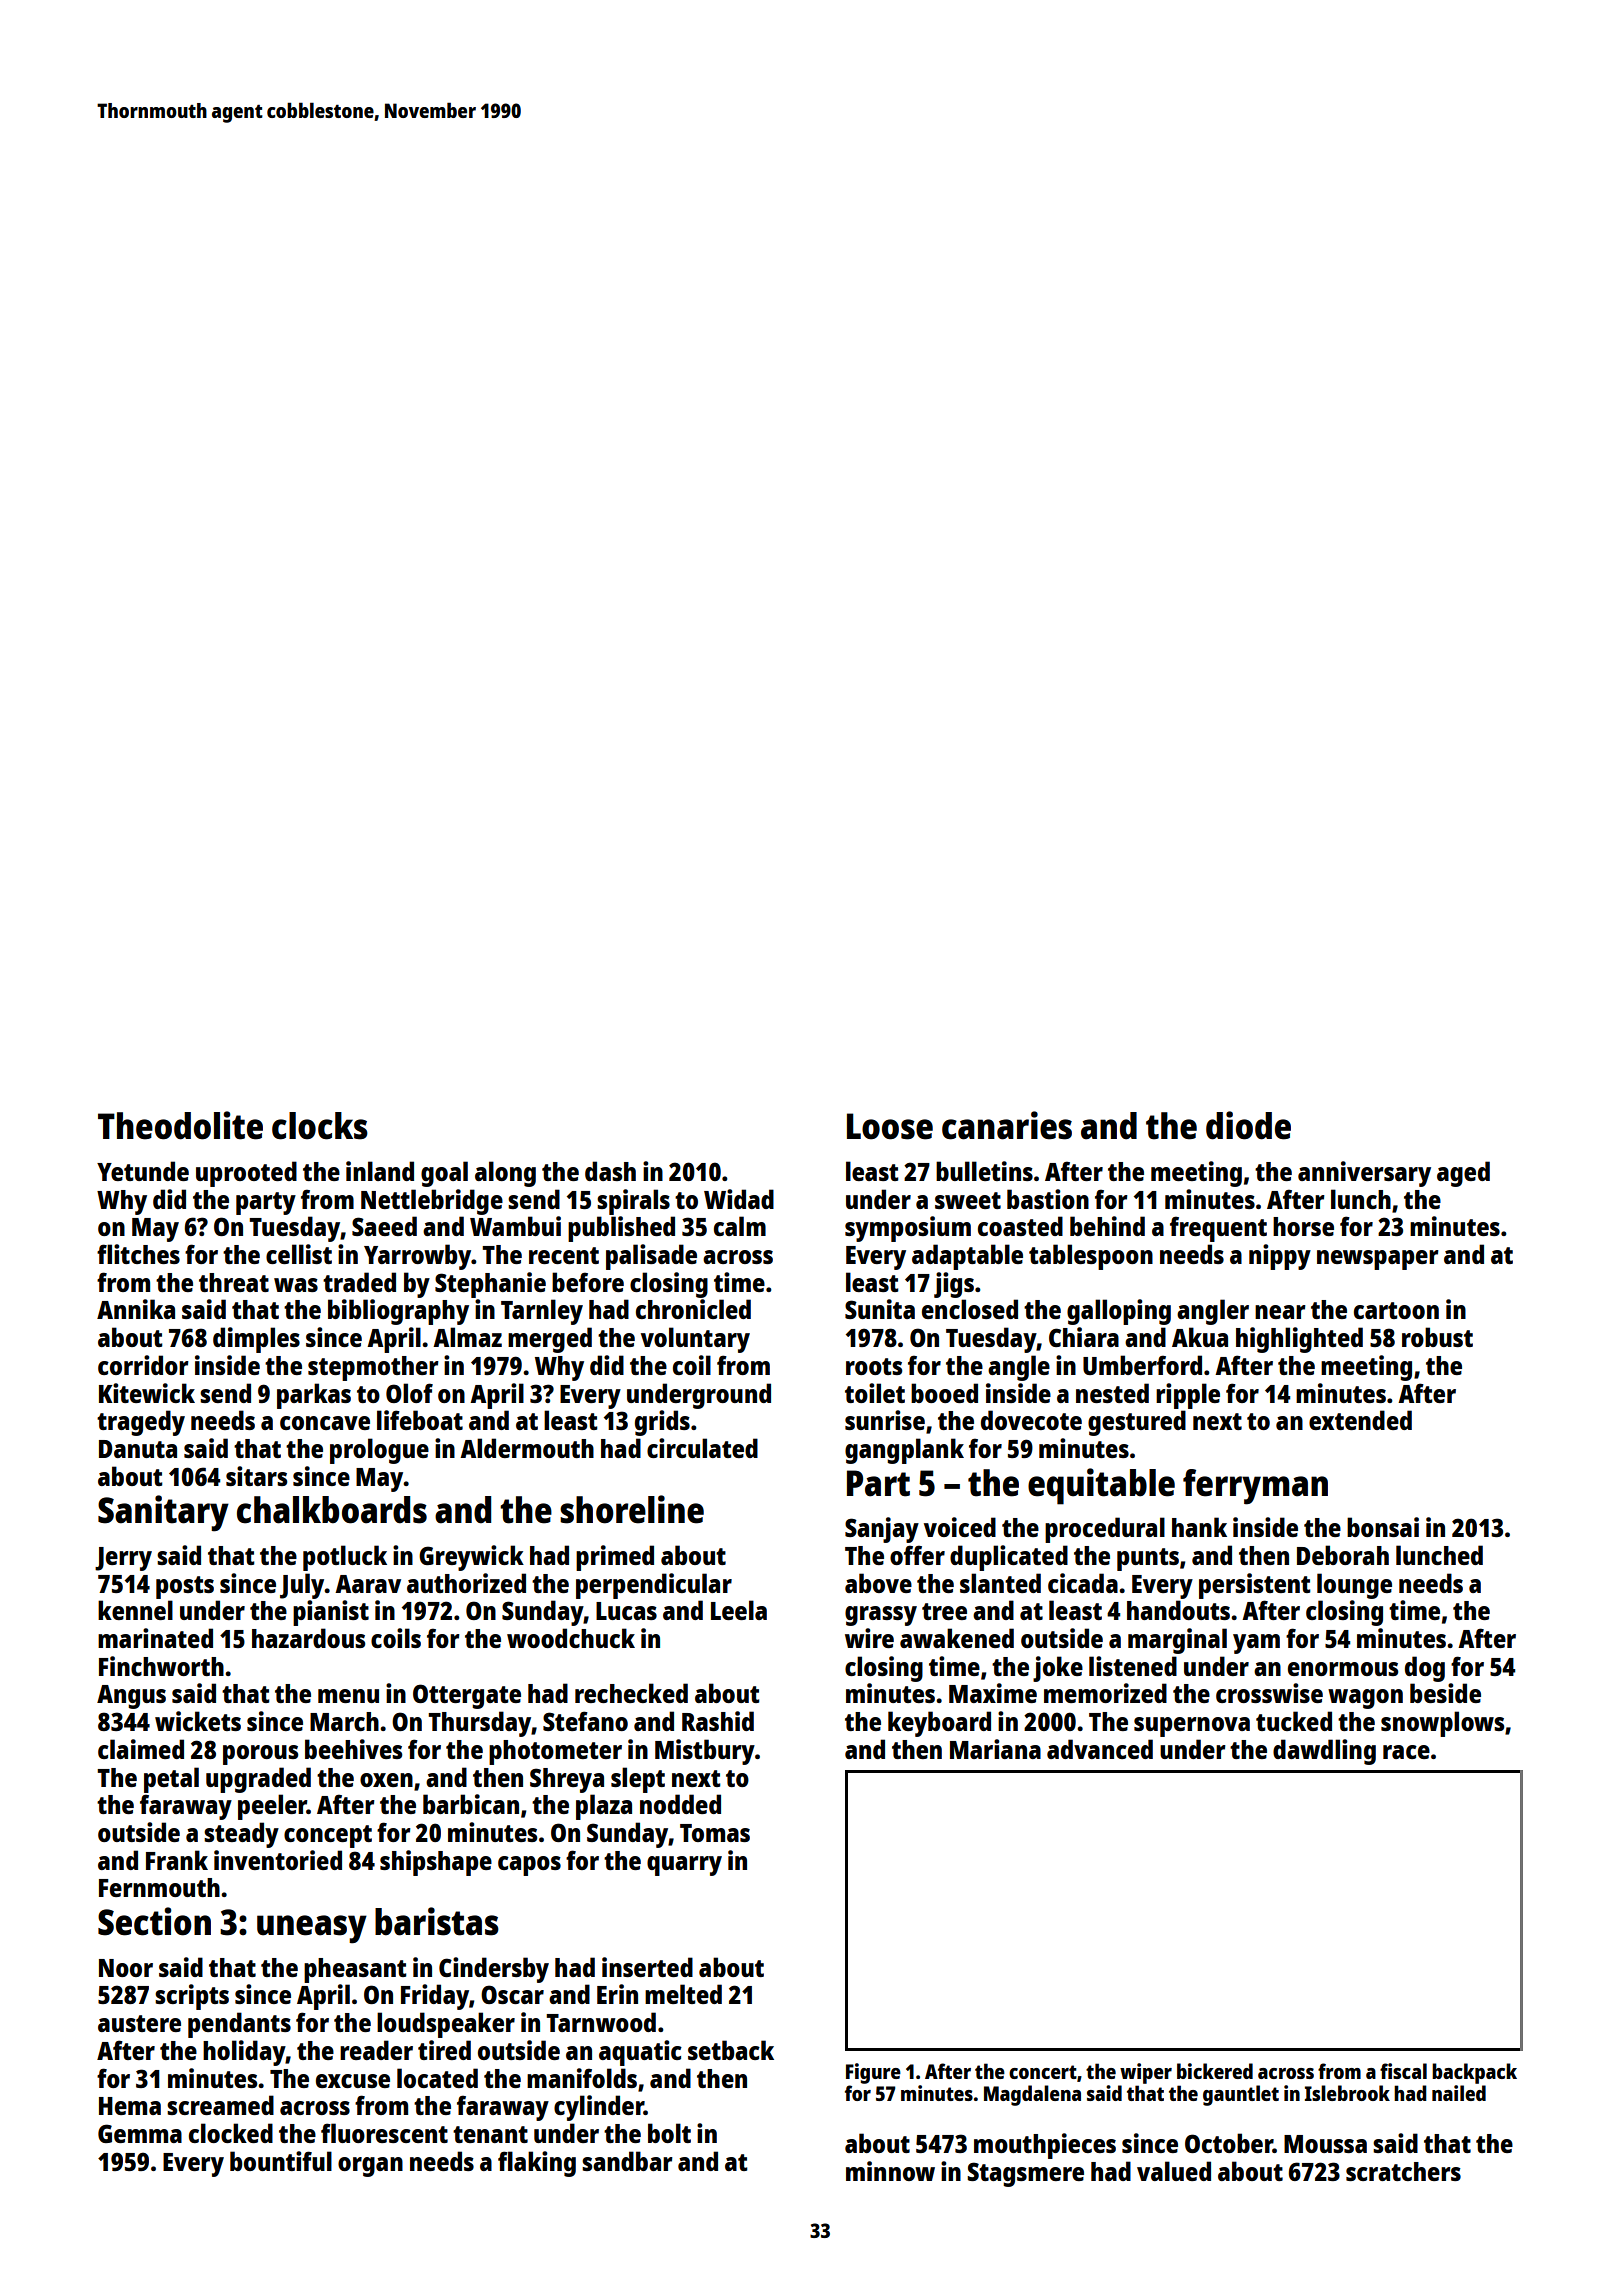 Image resolution: width=1620 pixels, height=2292 pixels. I want to click on Mistbury, so click(705, 1752).
